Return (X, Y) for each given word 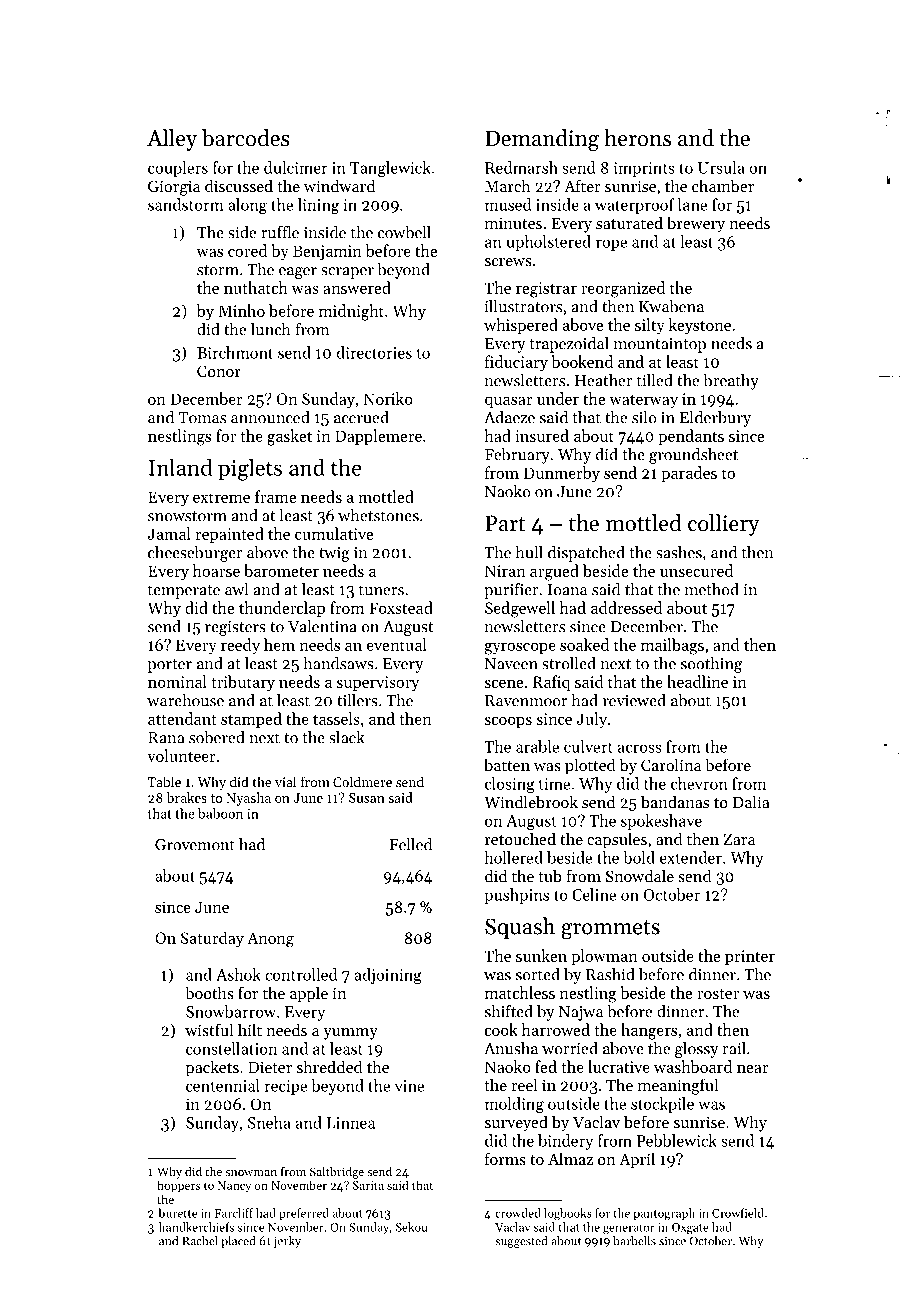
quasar (509, 402)
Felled (411, 844)
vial (285, 781)
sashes (679, 552)
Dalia (751, 801)
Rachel (200, 1241)
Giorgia (174, 188)
